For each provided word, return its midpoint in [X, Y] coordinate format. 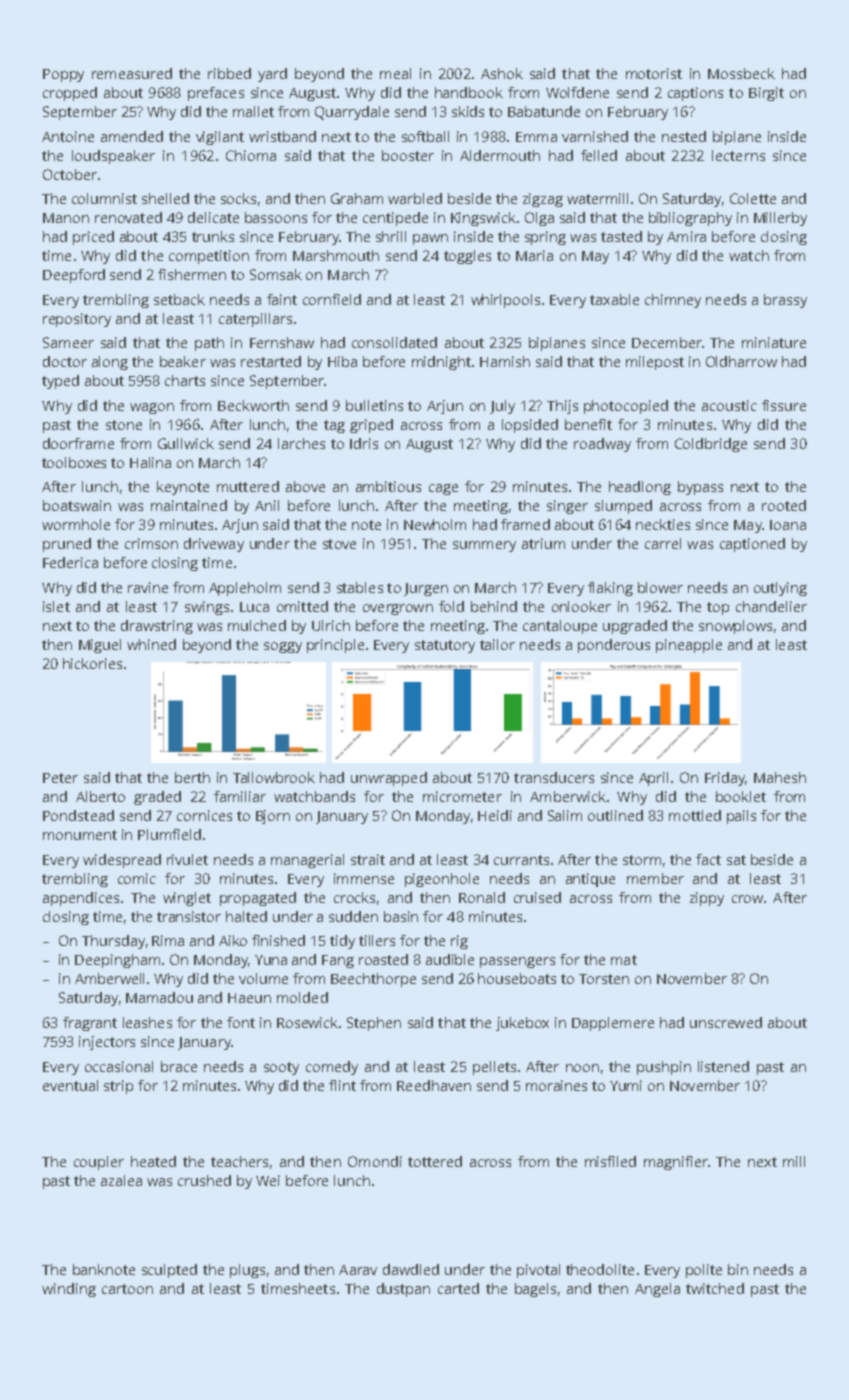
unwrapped [389, 779]
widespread [122, 861]
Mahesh [780, 777]
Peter [60, 778]
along [110, 363]
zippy [707, 899]
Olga [539, 219]
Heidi [495, 815]
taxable [614, 299]
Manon [66, 218]
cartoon [127, 1289]
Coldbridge [711, 445]
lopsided [530, 426]
